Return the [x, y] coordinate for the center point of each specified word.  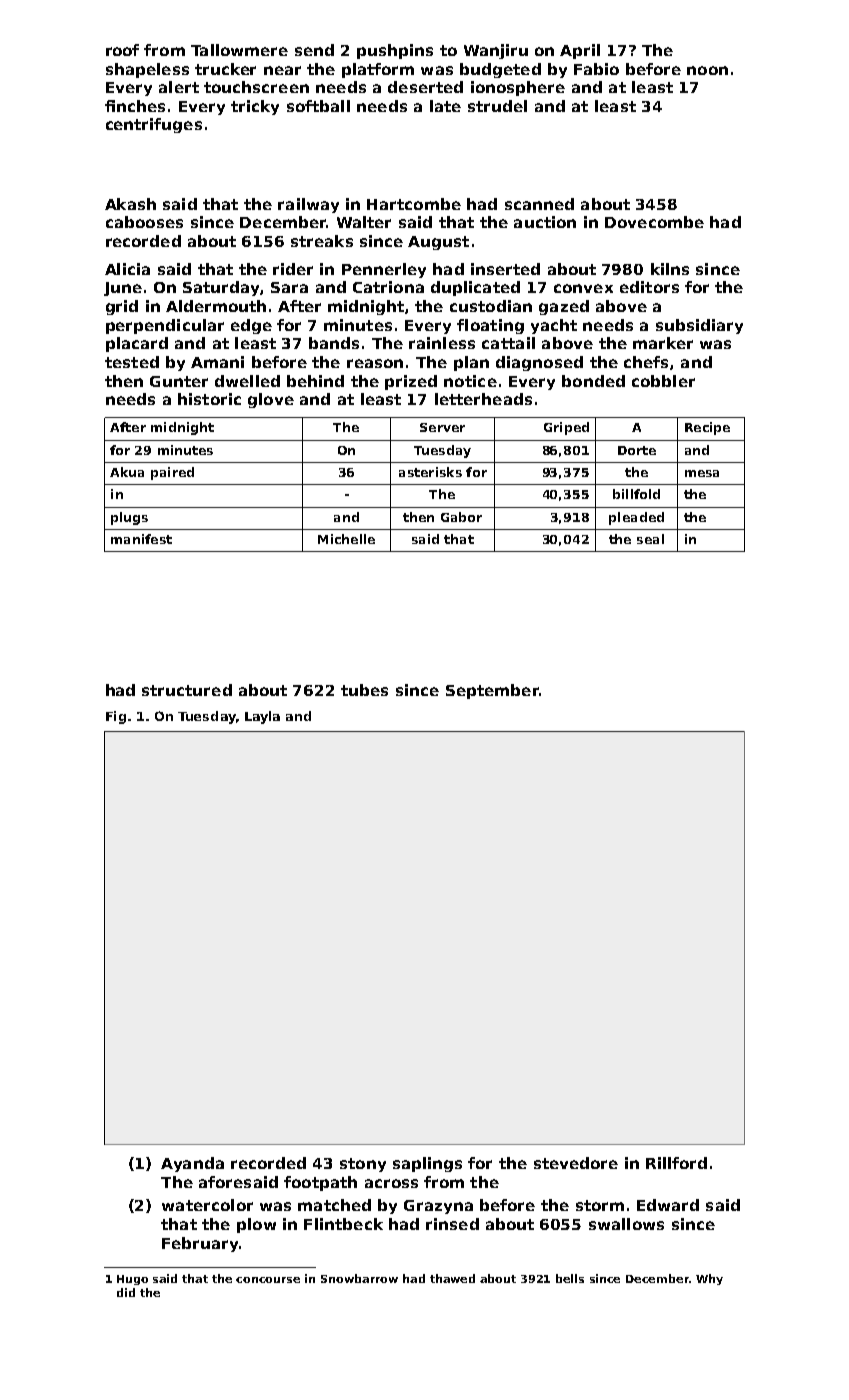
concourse [268, 1280]
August [438, 243]
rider [293, 269]
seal [650, 539]
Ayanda [192, 1164]
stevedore [576, 1163]
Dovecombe [654, 222]
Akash [130, 204]
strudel [497, 106]
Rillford [676, 1163]
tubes [364, 690]
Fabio [596, 69]
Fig [116, 717]
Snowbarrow [359, 1278]
